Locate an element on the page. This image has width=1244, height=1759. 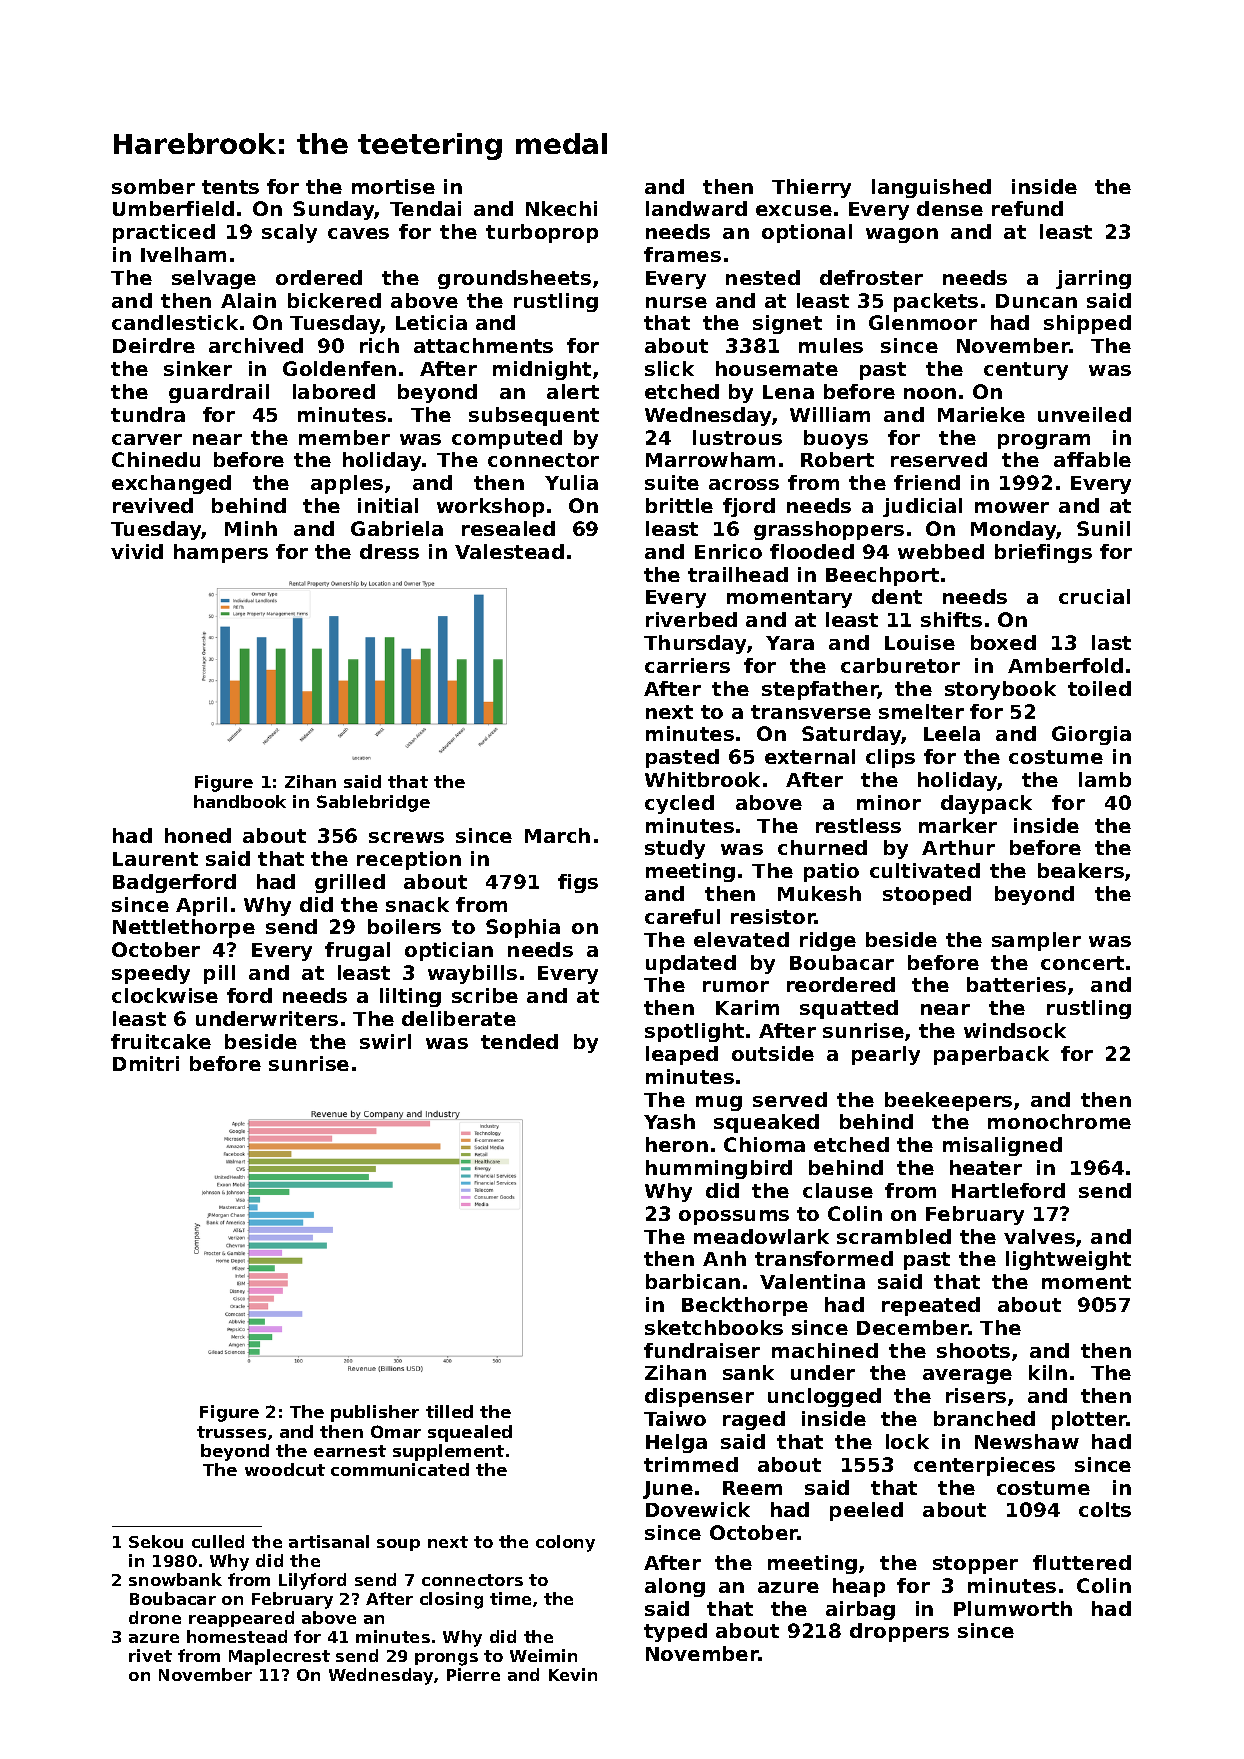
midnight is located at coordinates (542, 370).
